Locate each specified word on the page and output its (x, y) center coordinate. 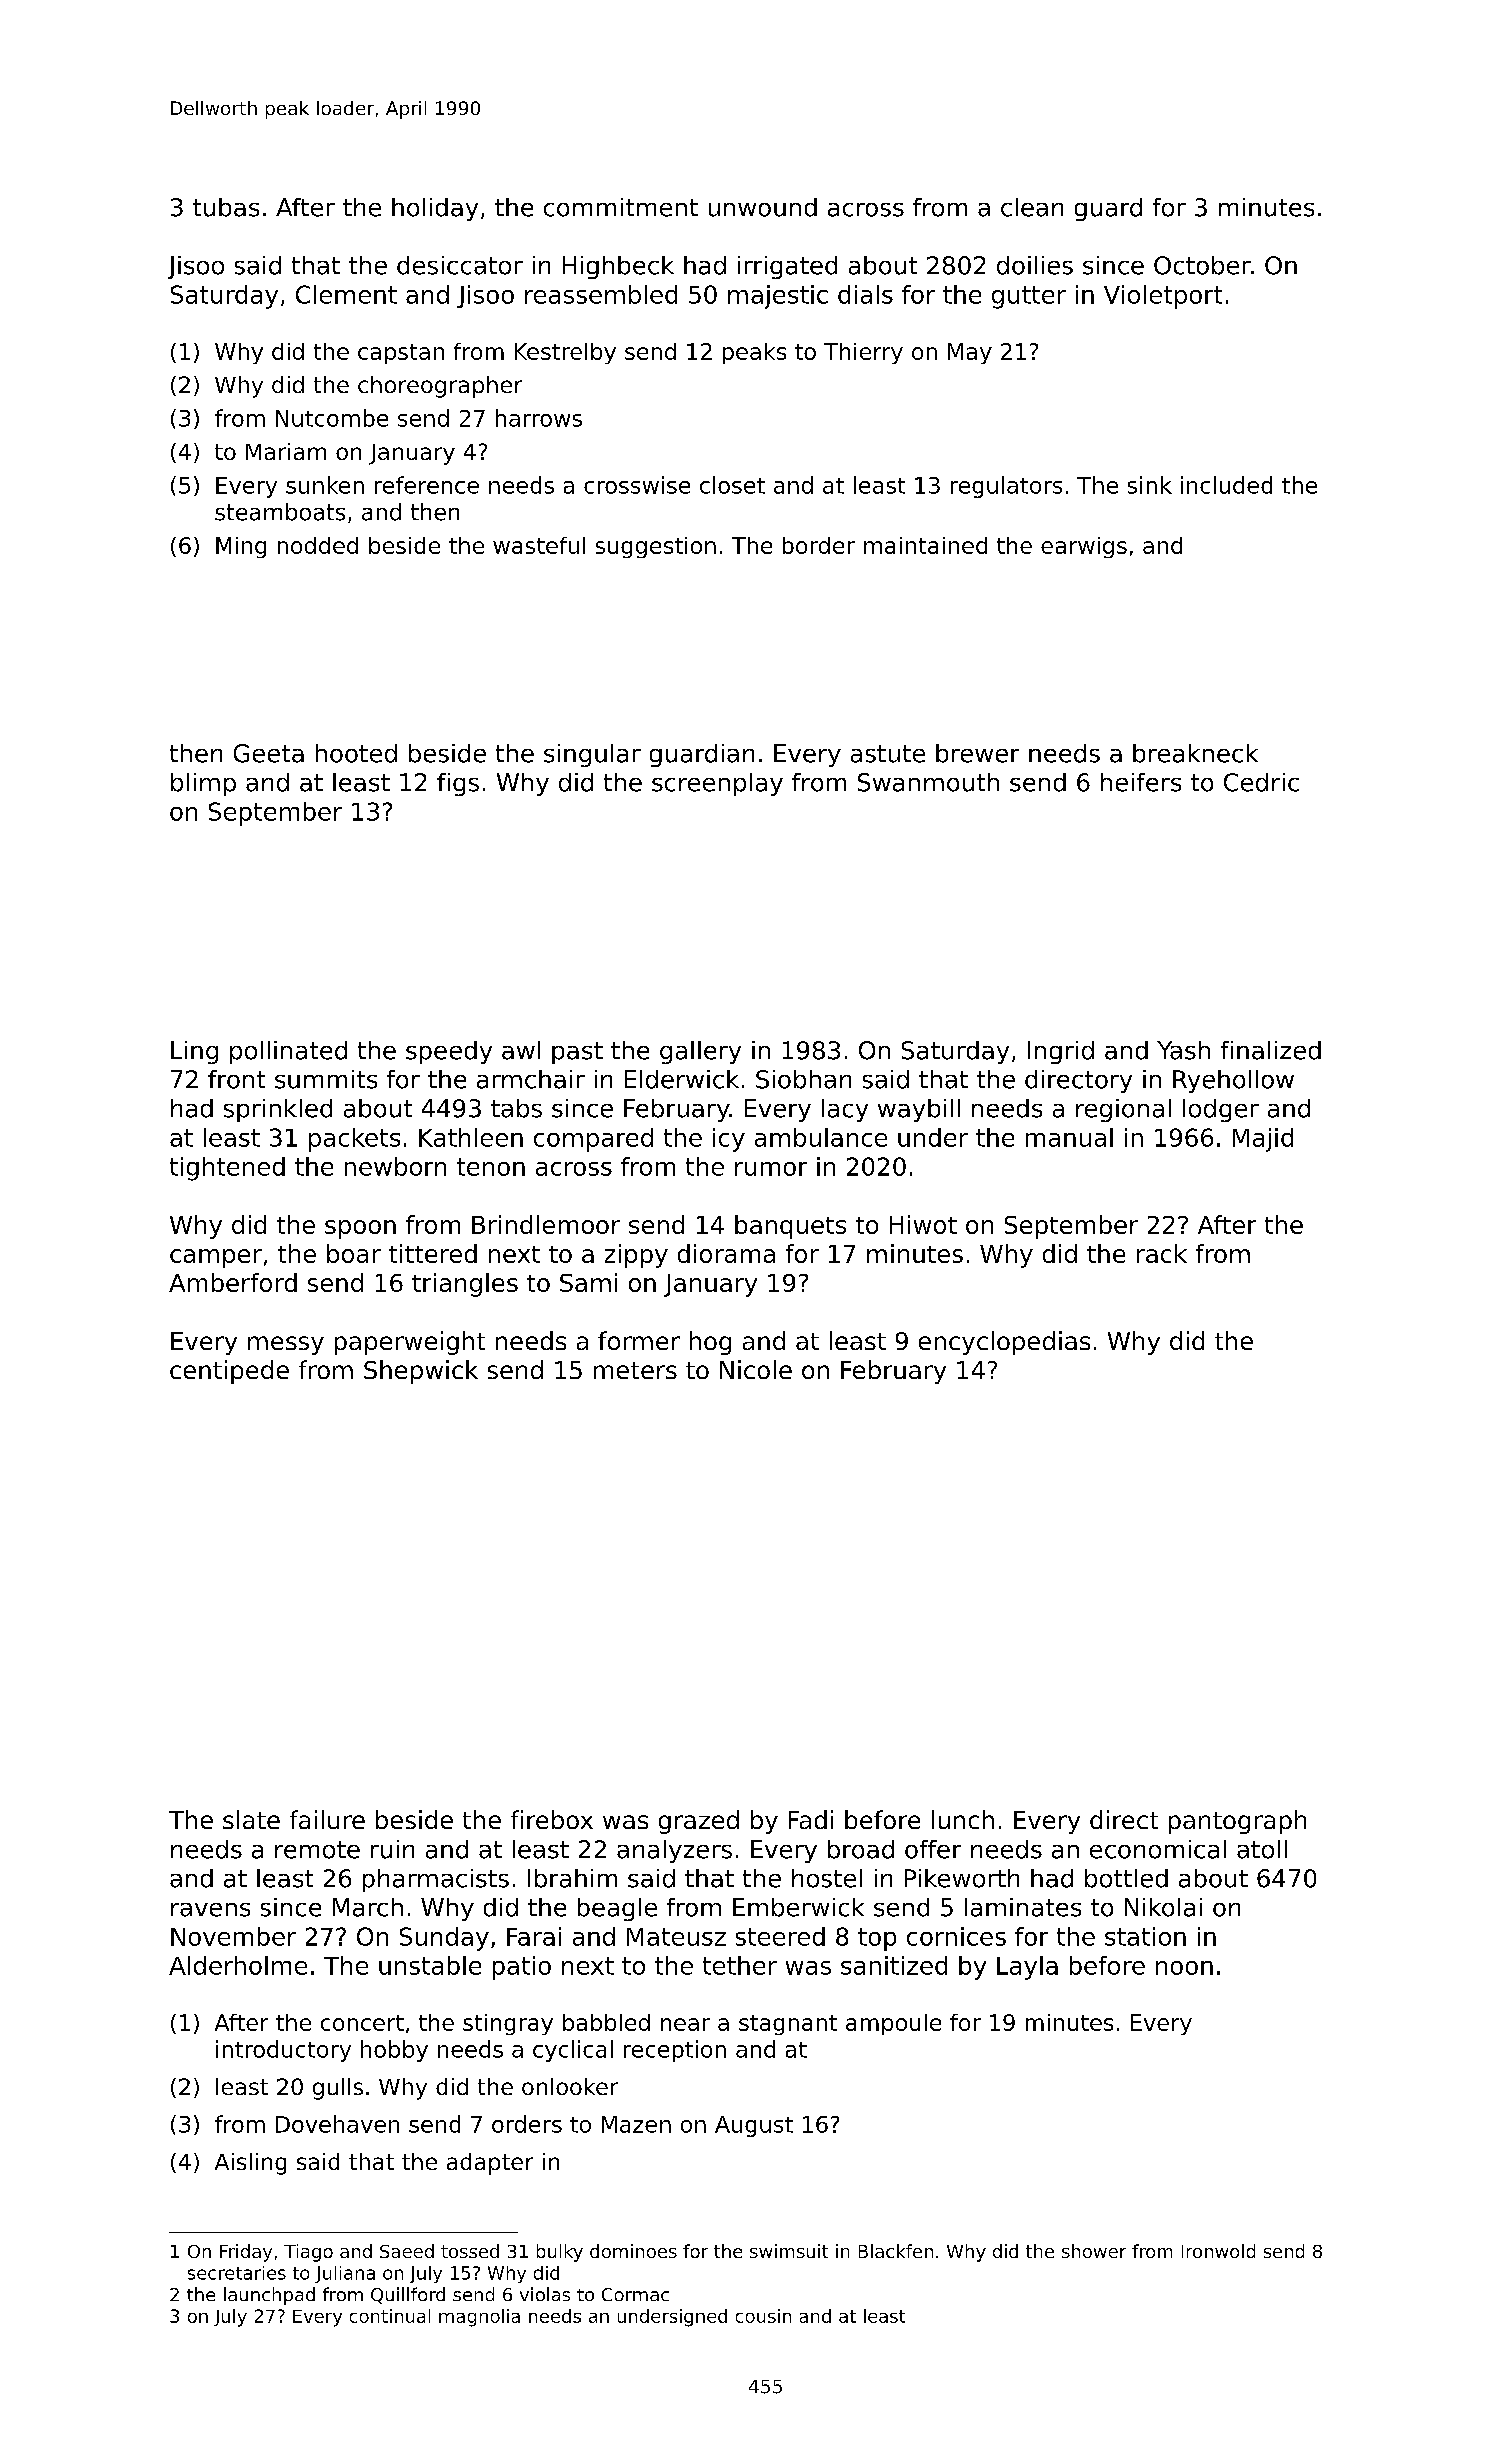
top (877, 1939)
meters (635, 1370)
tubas (226, 207)
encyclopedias (1004, 1343)
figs (458, 784)
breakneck (1195, 753)
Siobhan (803, 1079)
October (1202, 265)
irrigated (787, 267)
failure (327, 1819)
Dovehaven (337, 2124)
